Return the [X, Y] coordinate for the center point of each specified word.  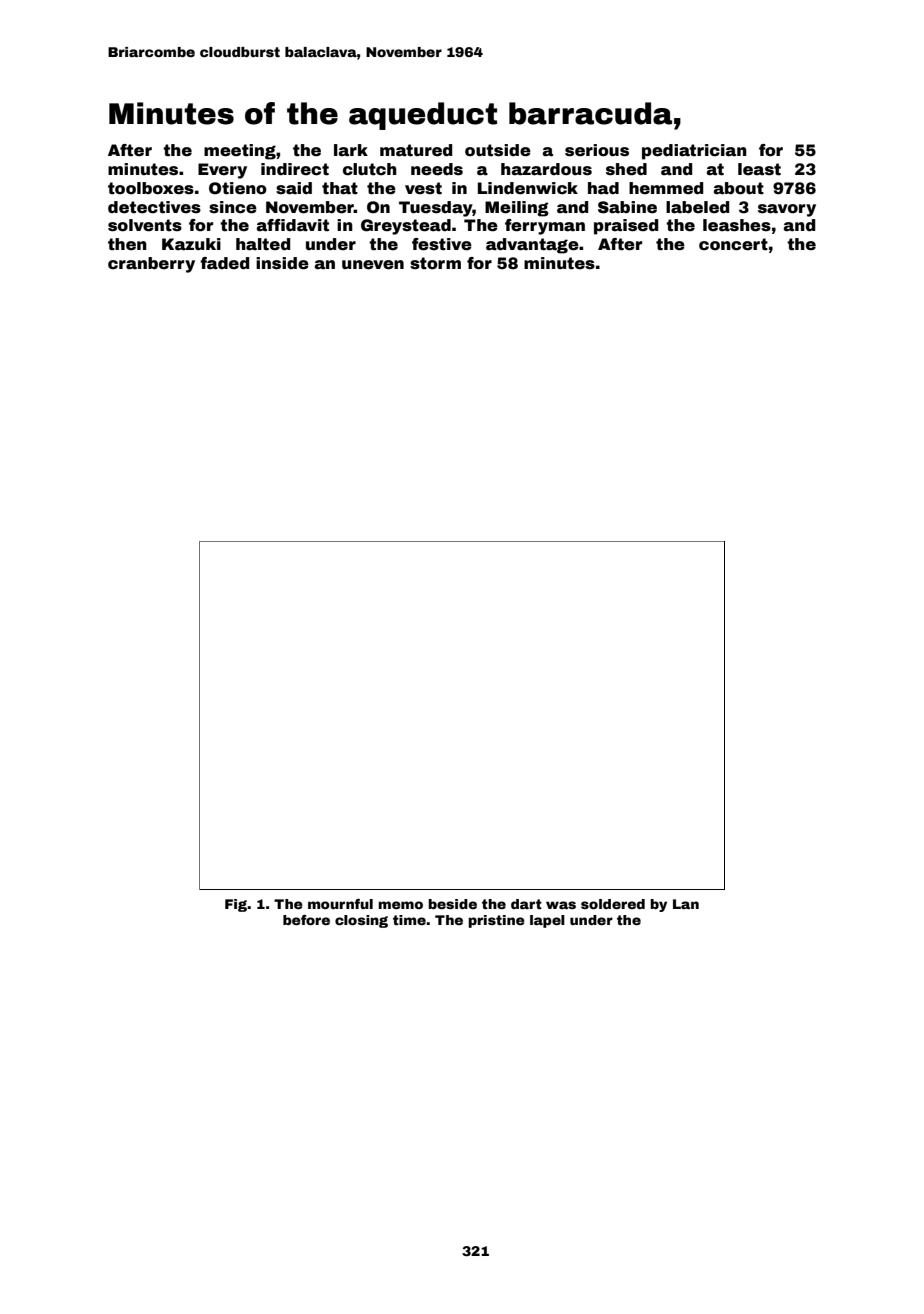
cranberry [151, 265]
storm [435, 263]
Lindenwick [528, 188]
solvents [145, 225]
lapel [547, 921]
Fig [236, 905]
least [759, 169]
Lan [686, 904]
